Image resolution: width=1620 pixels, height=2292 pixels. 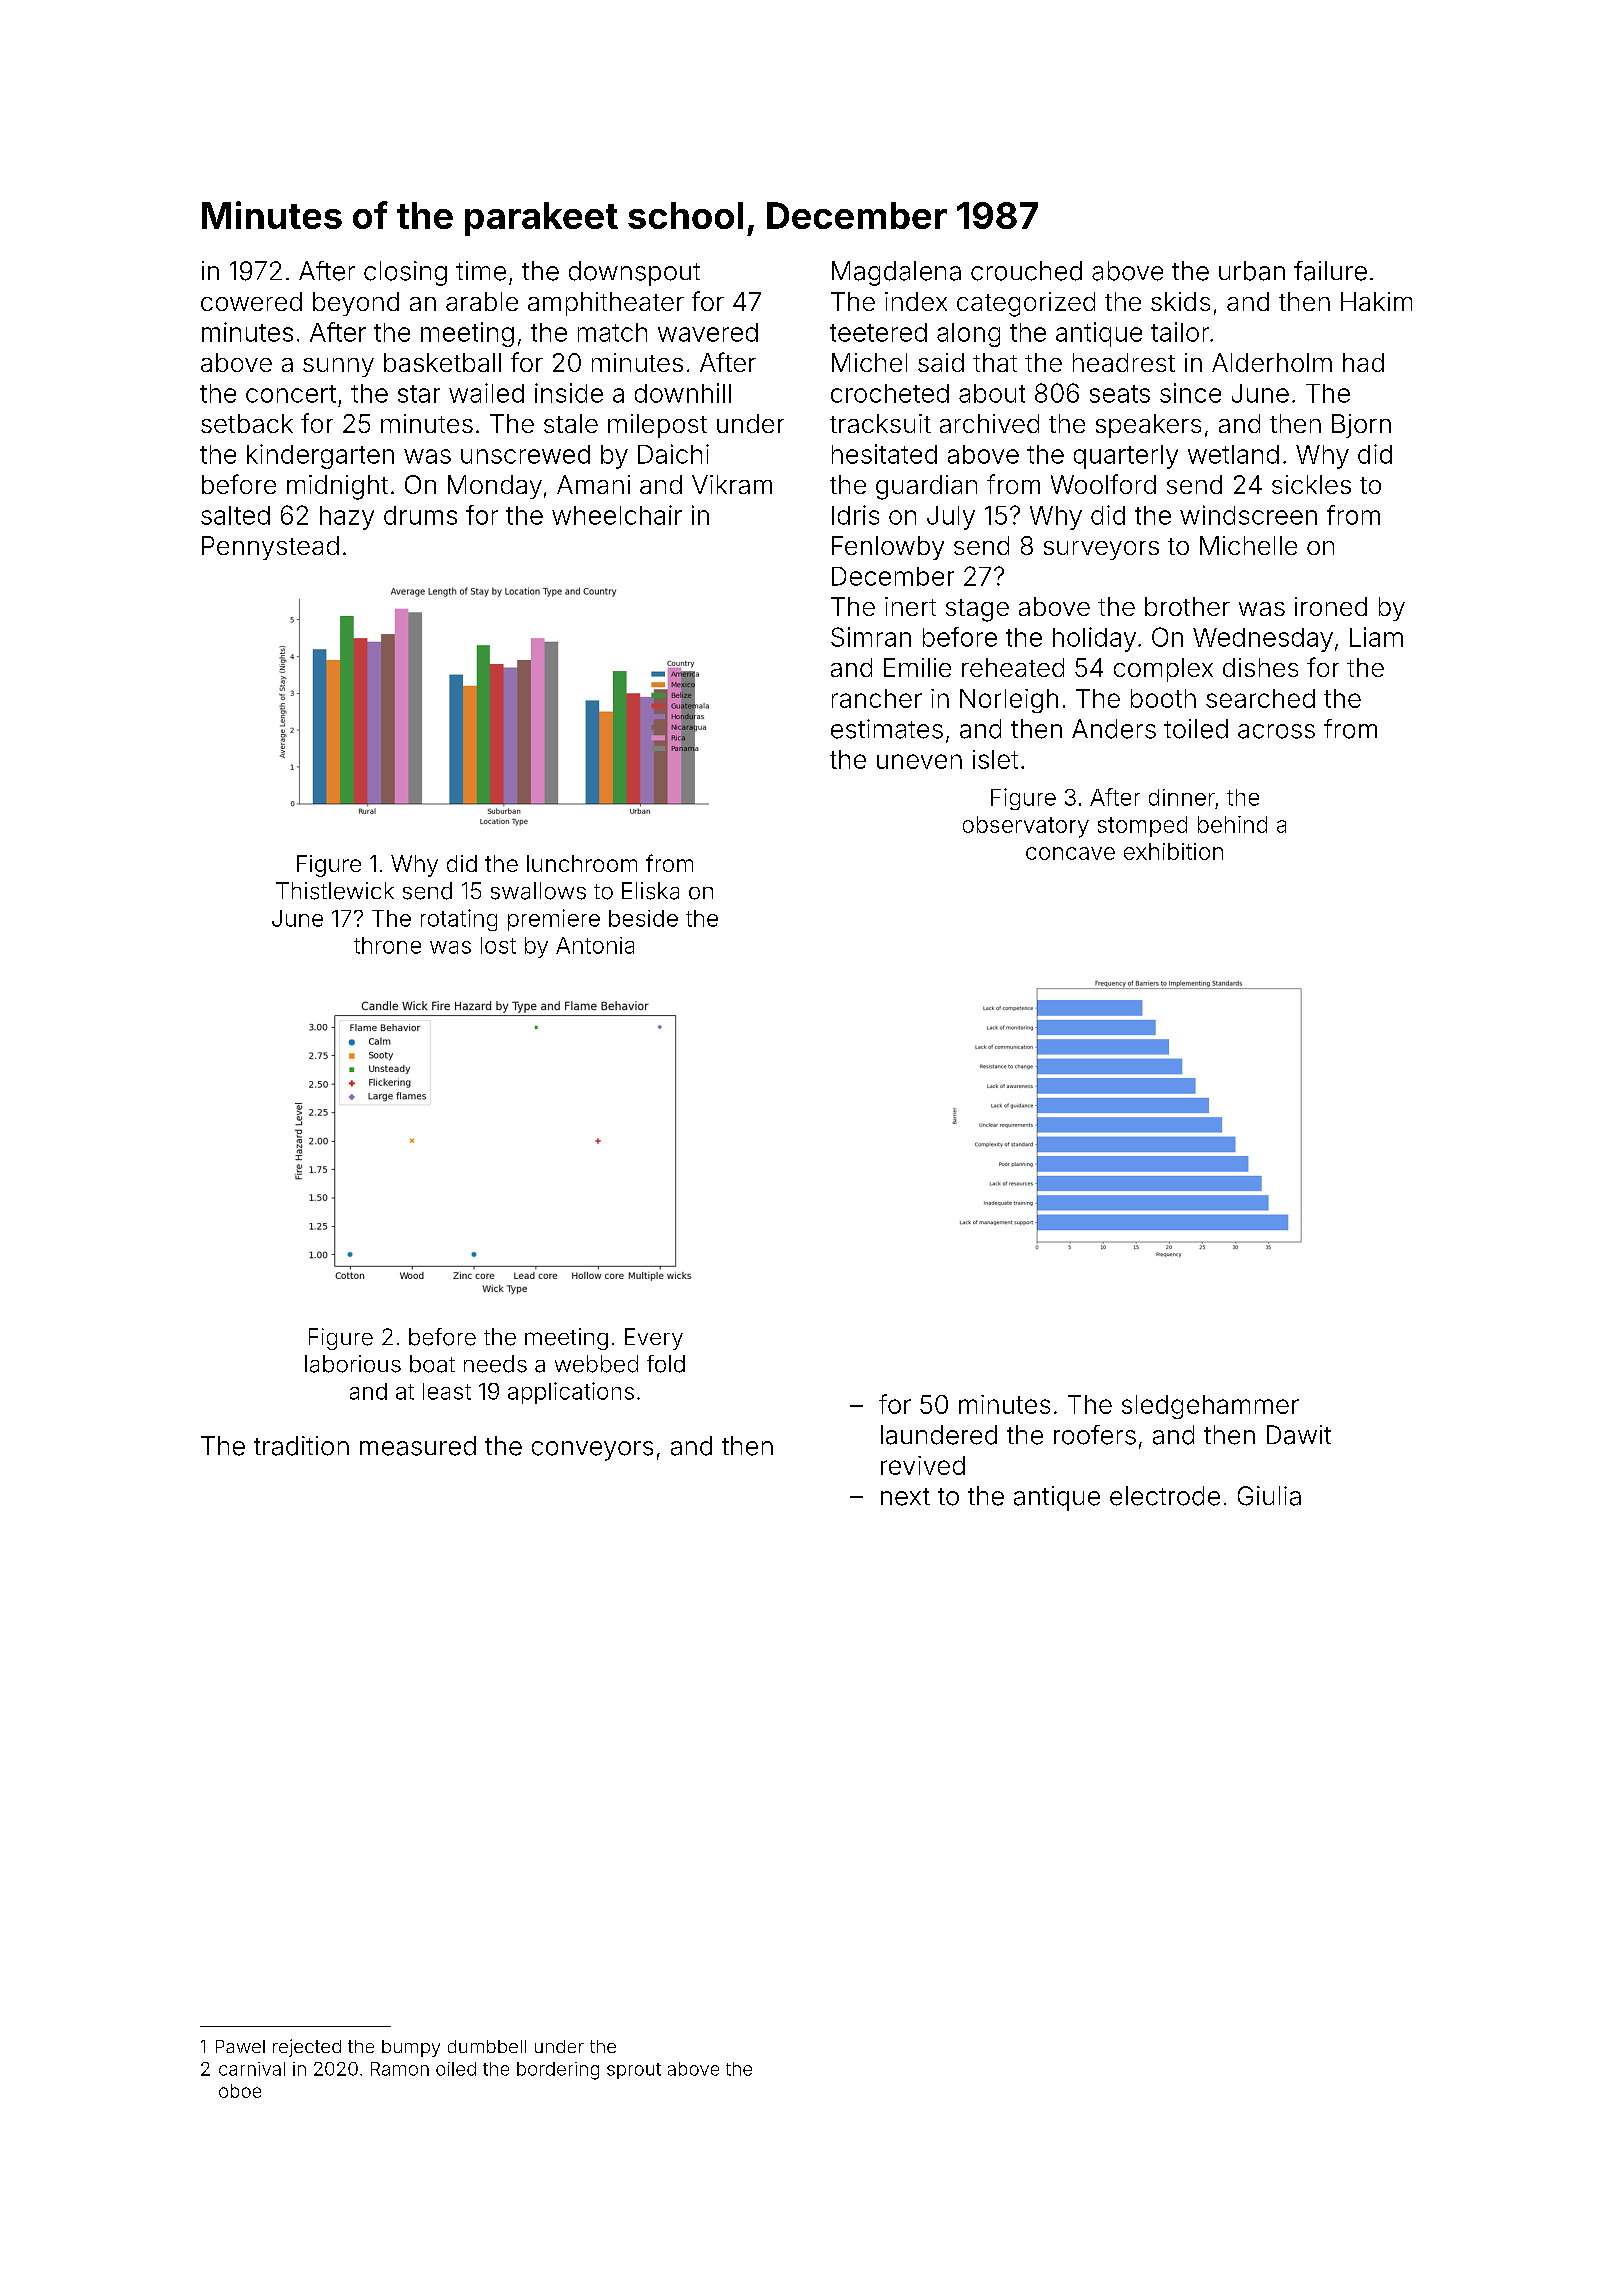 What do you see at coordinates (411, 2048) in the document?
I see `bumpy` at bounding box center [411, 2048].
